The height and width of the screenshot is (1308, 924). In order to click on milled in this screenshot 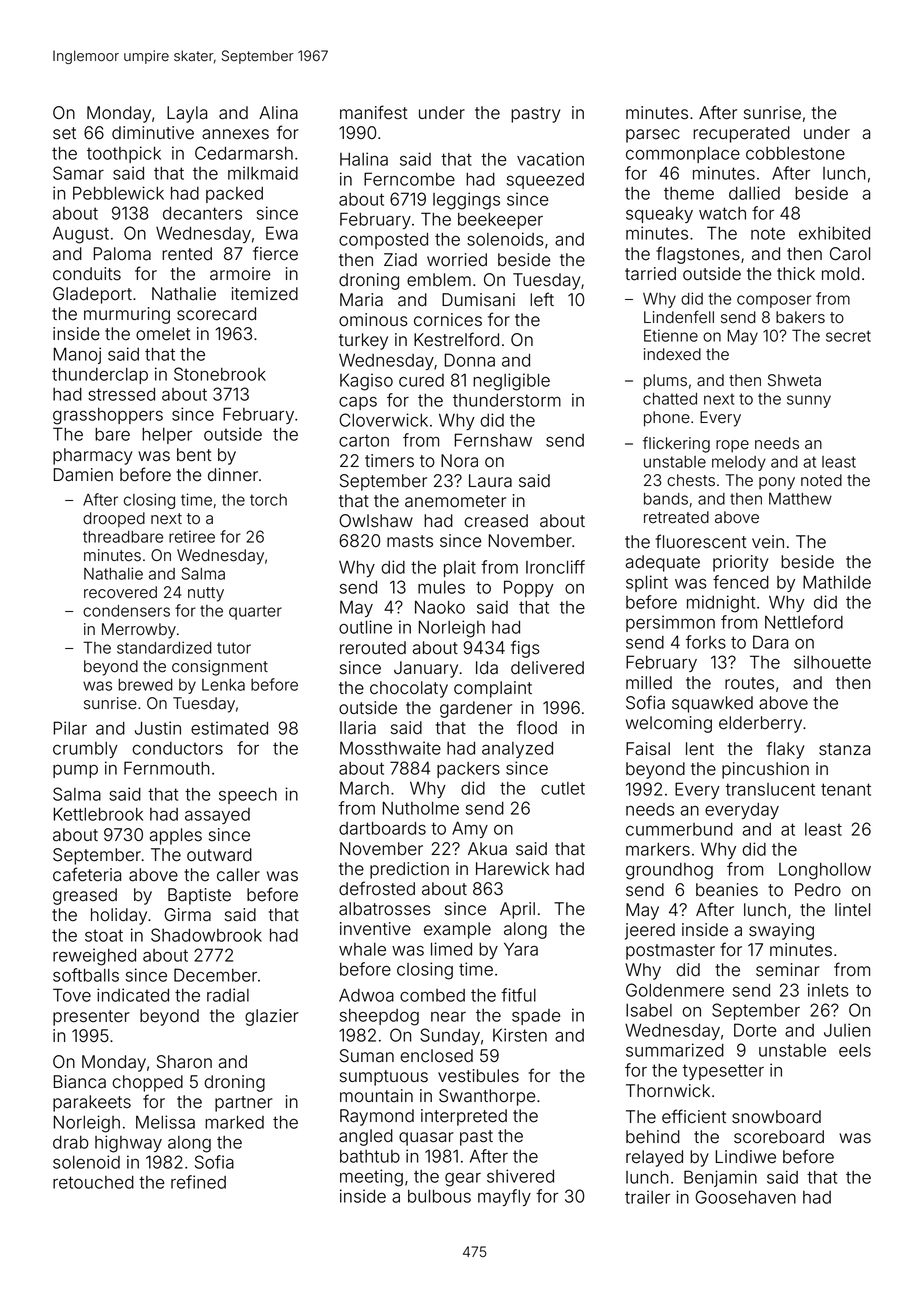, I will do `click(649, 683)`.
